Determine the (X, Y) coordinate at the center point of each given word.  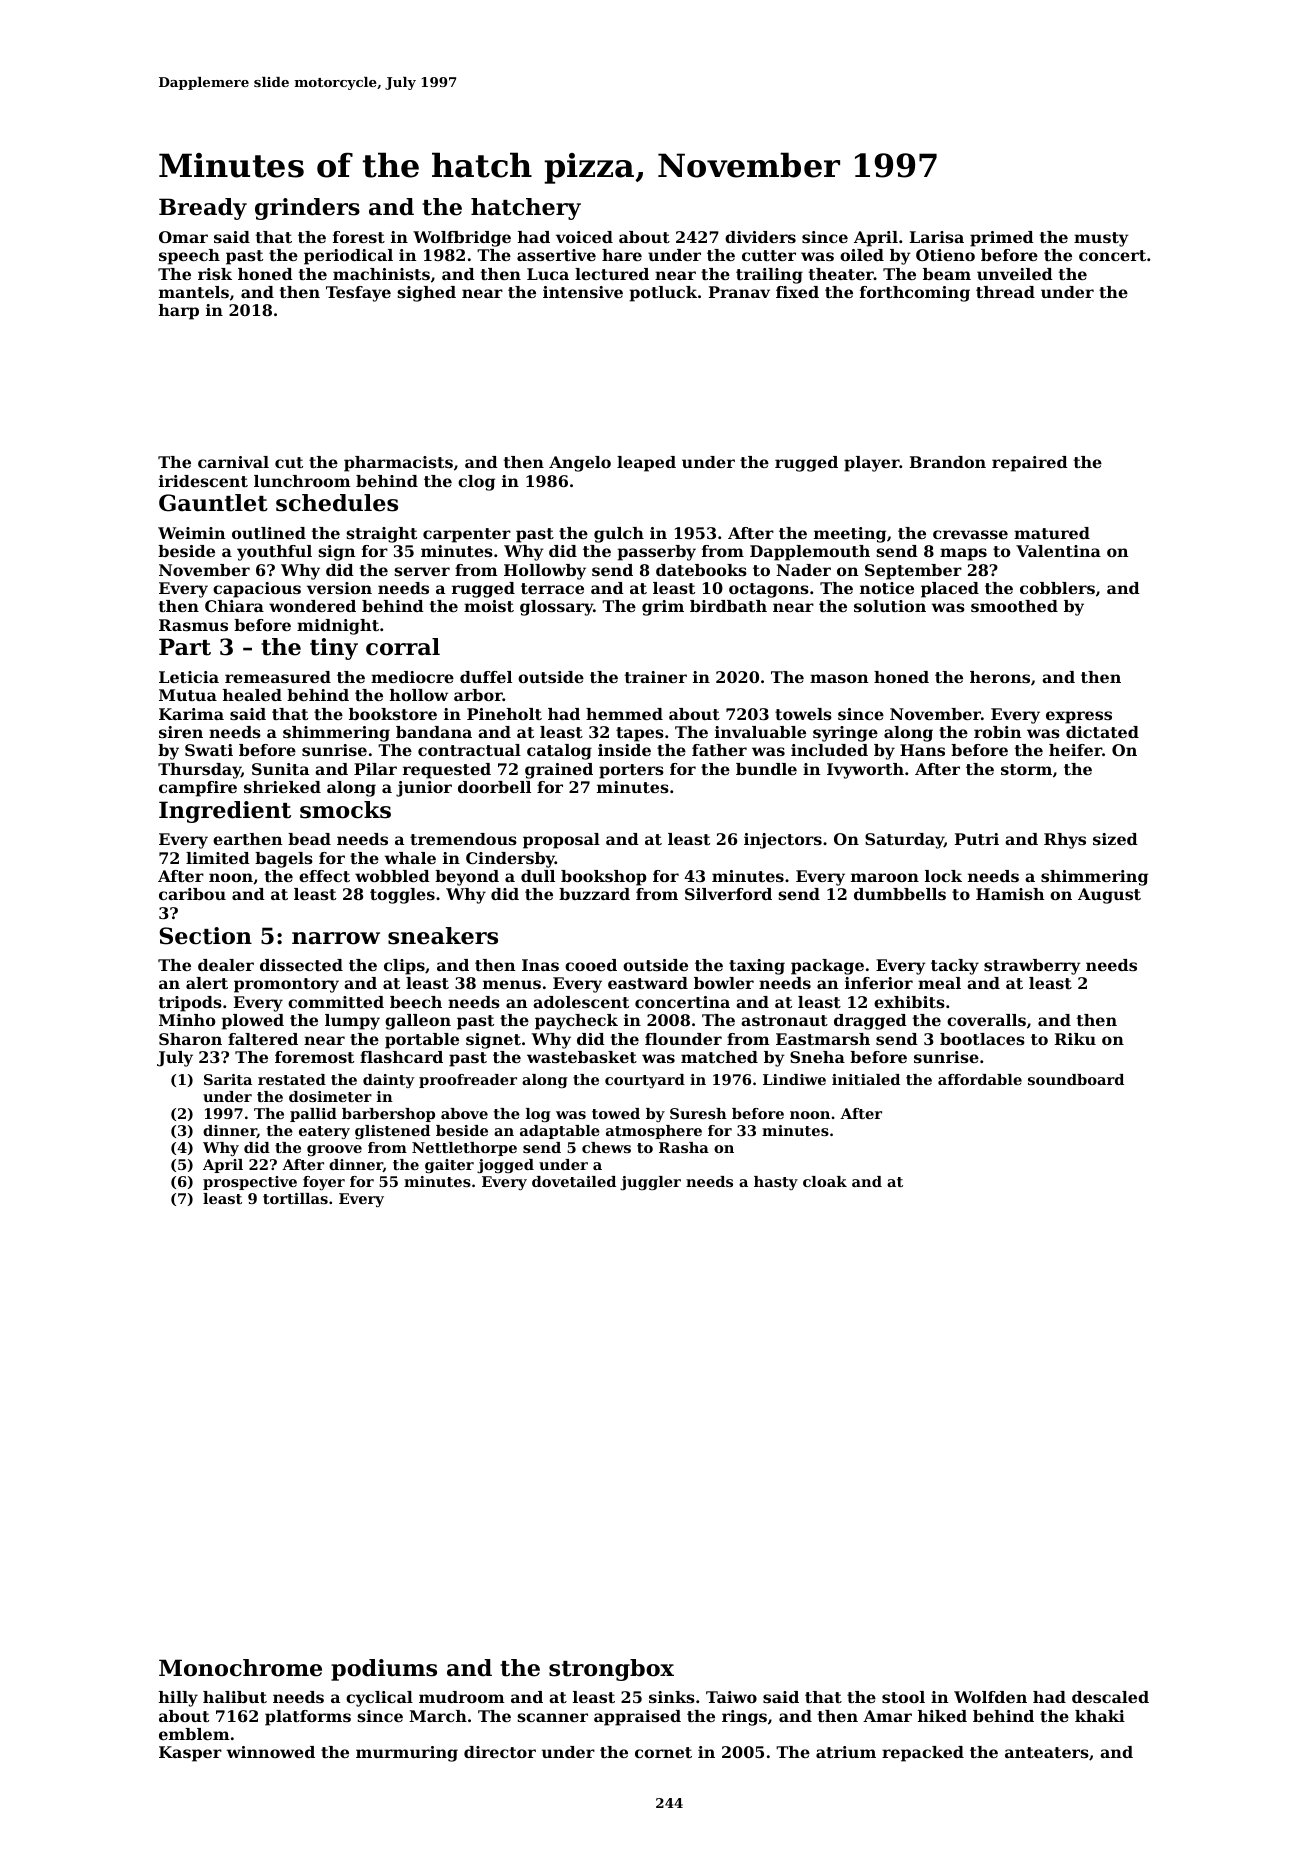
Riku (1075, 1039)
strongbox (611, 1670)
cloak (825, 1181)
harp (179, 312)
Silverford (728, 894)
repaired (1030, 464)
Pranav (739, 292)
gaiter (449, 1166)
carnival (233, 462)
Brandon (948, 462)
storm (1026, 769)
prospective (250, 1183)
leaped (646, 464)
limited (218, 858)
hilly (178, 1699)
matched (719, 1057)
